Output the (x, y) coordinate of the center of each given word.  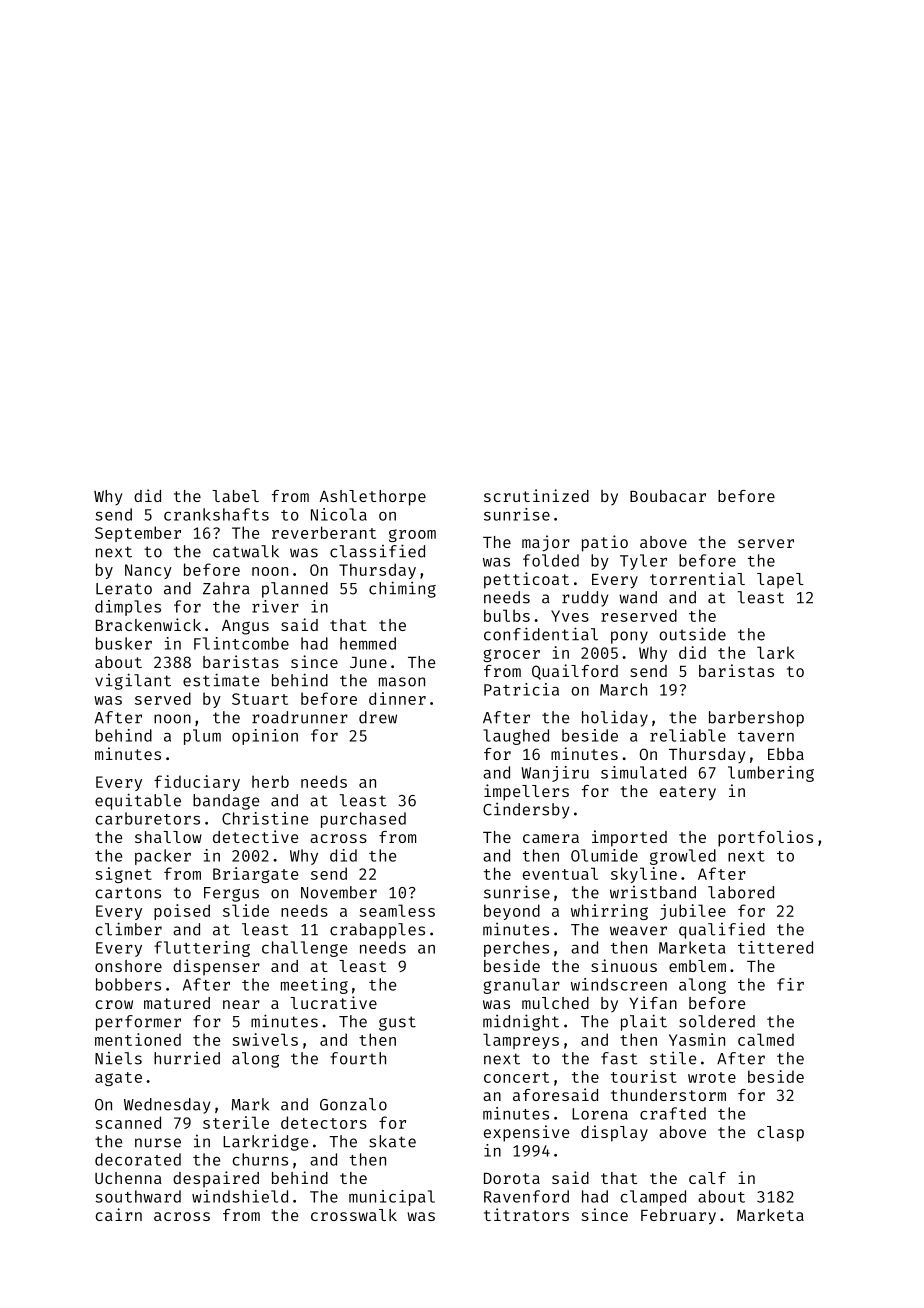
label (235, 496)
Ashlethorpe (372, 498)
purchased (363, 820)
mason (402, 682)
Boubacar (668, 496)
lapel (780, 581)
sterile (236, 1122)
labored (741, 892)
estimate (221, 680)
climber (129, 929)
